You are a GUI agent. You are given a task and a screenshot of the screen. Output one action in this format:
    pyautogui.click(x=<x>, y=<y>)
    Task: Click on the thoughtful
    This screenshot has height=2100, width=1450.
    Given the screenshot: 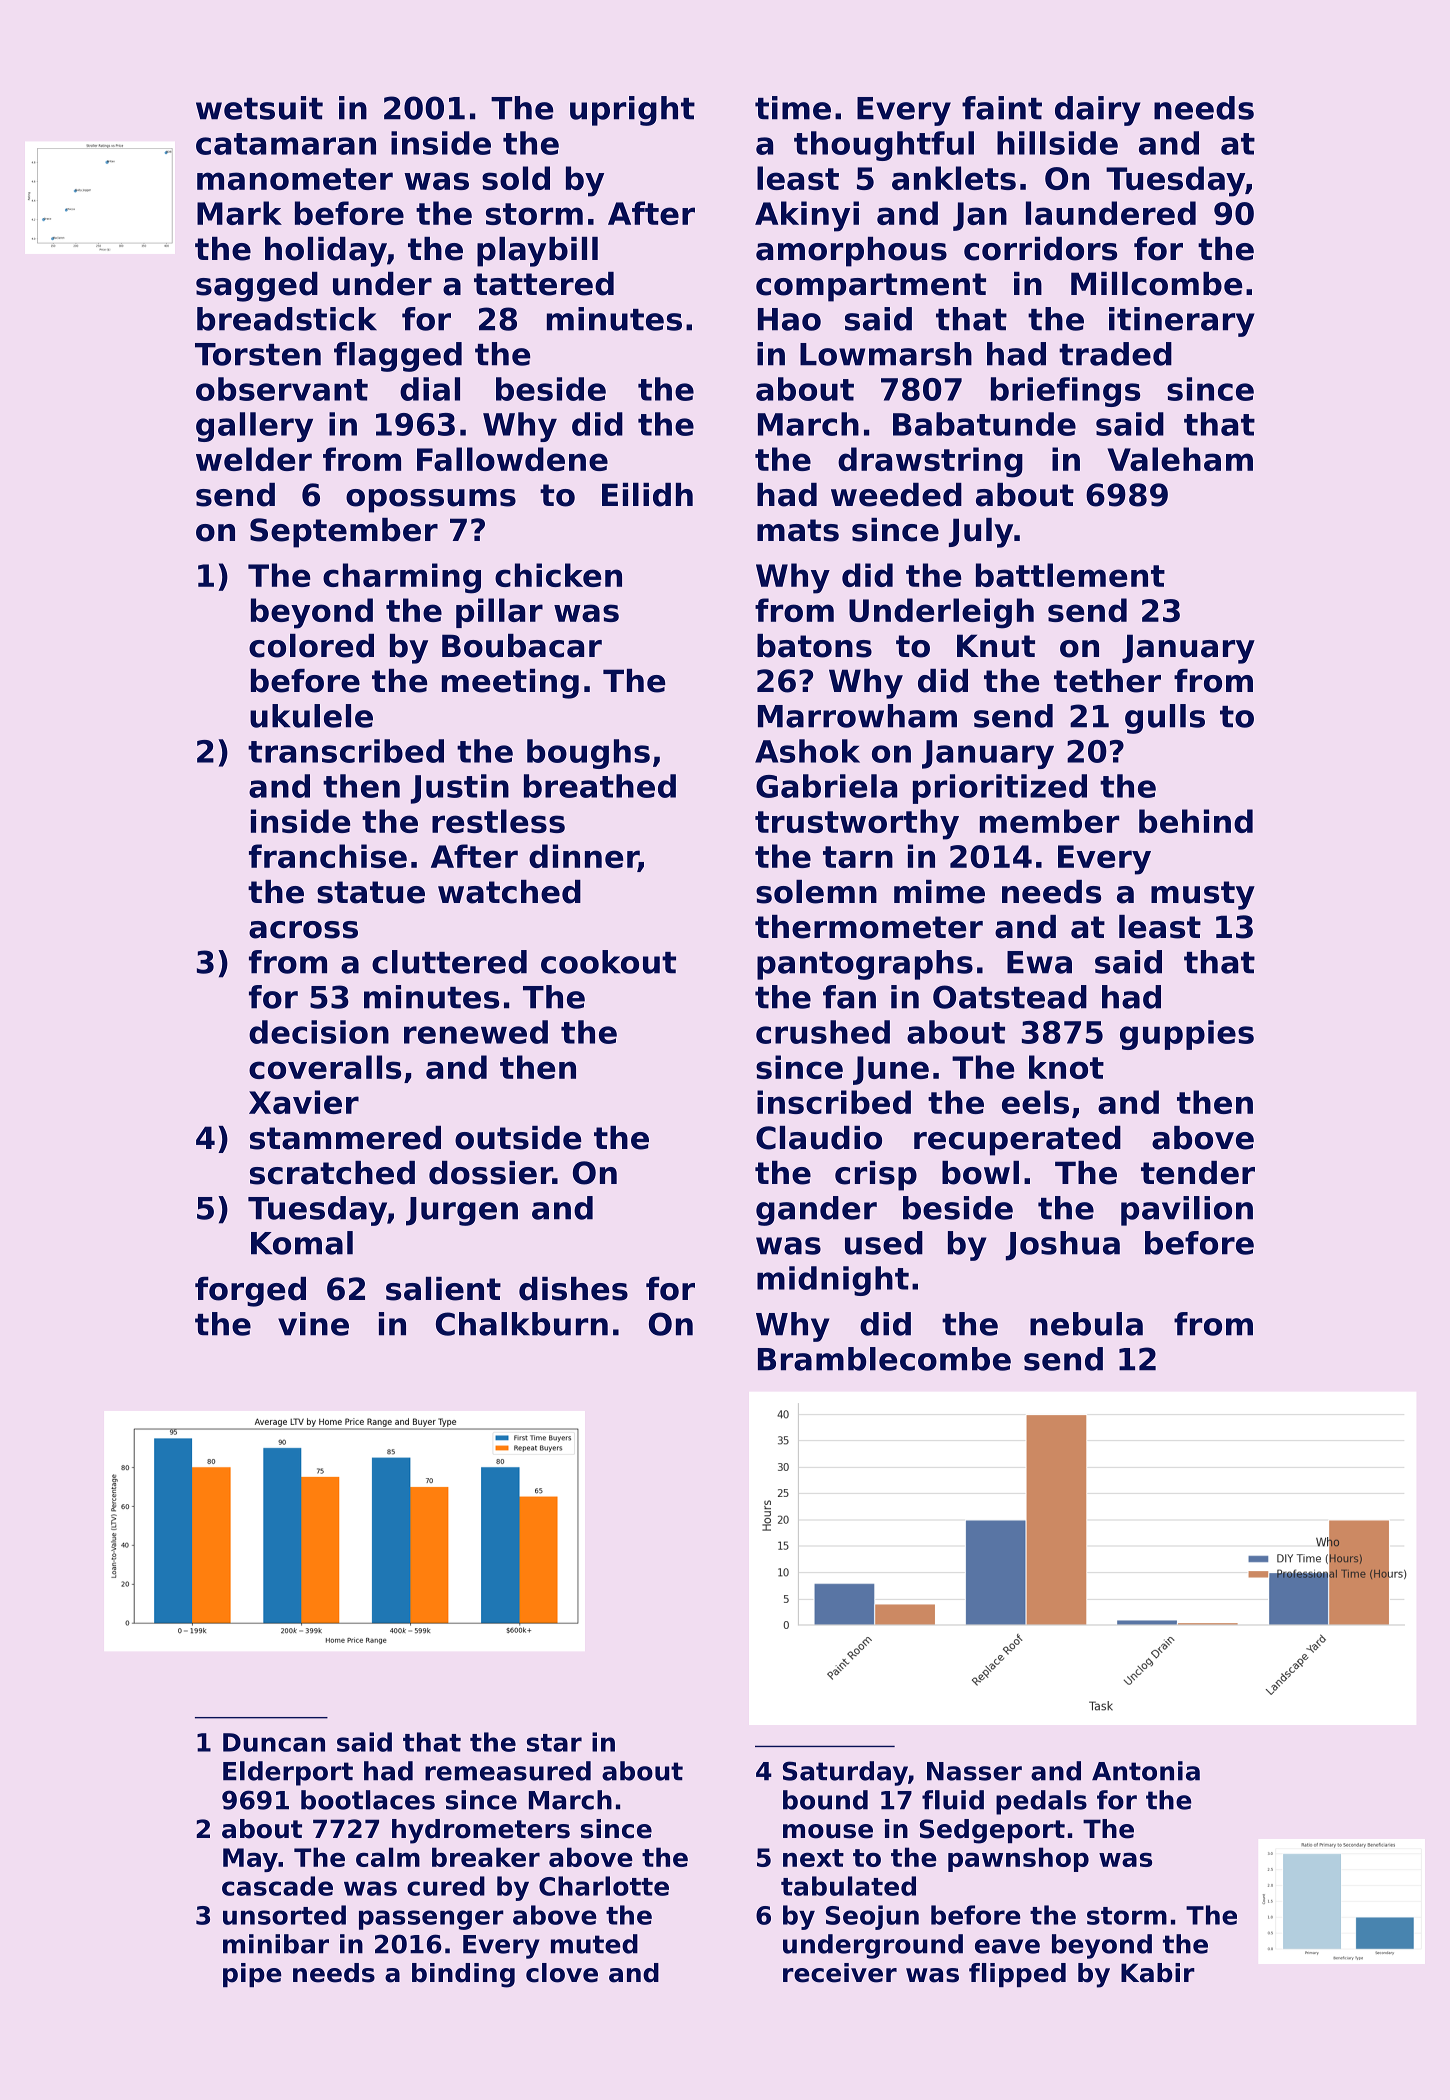 What is the action you would take?
    pyautogui.click(x=884, y=146)
